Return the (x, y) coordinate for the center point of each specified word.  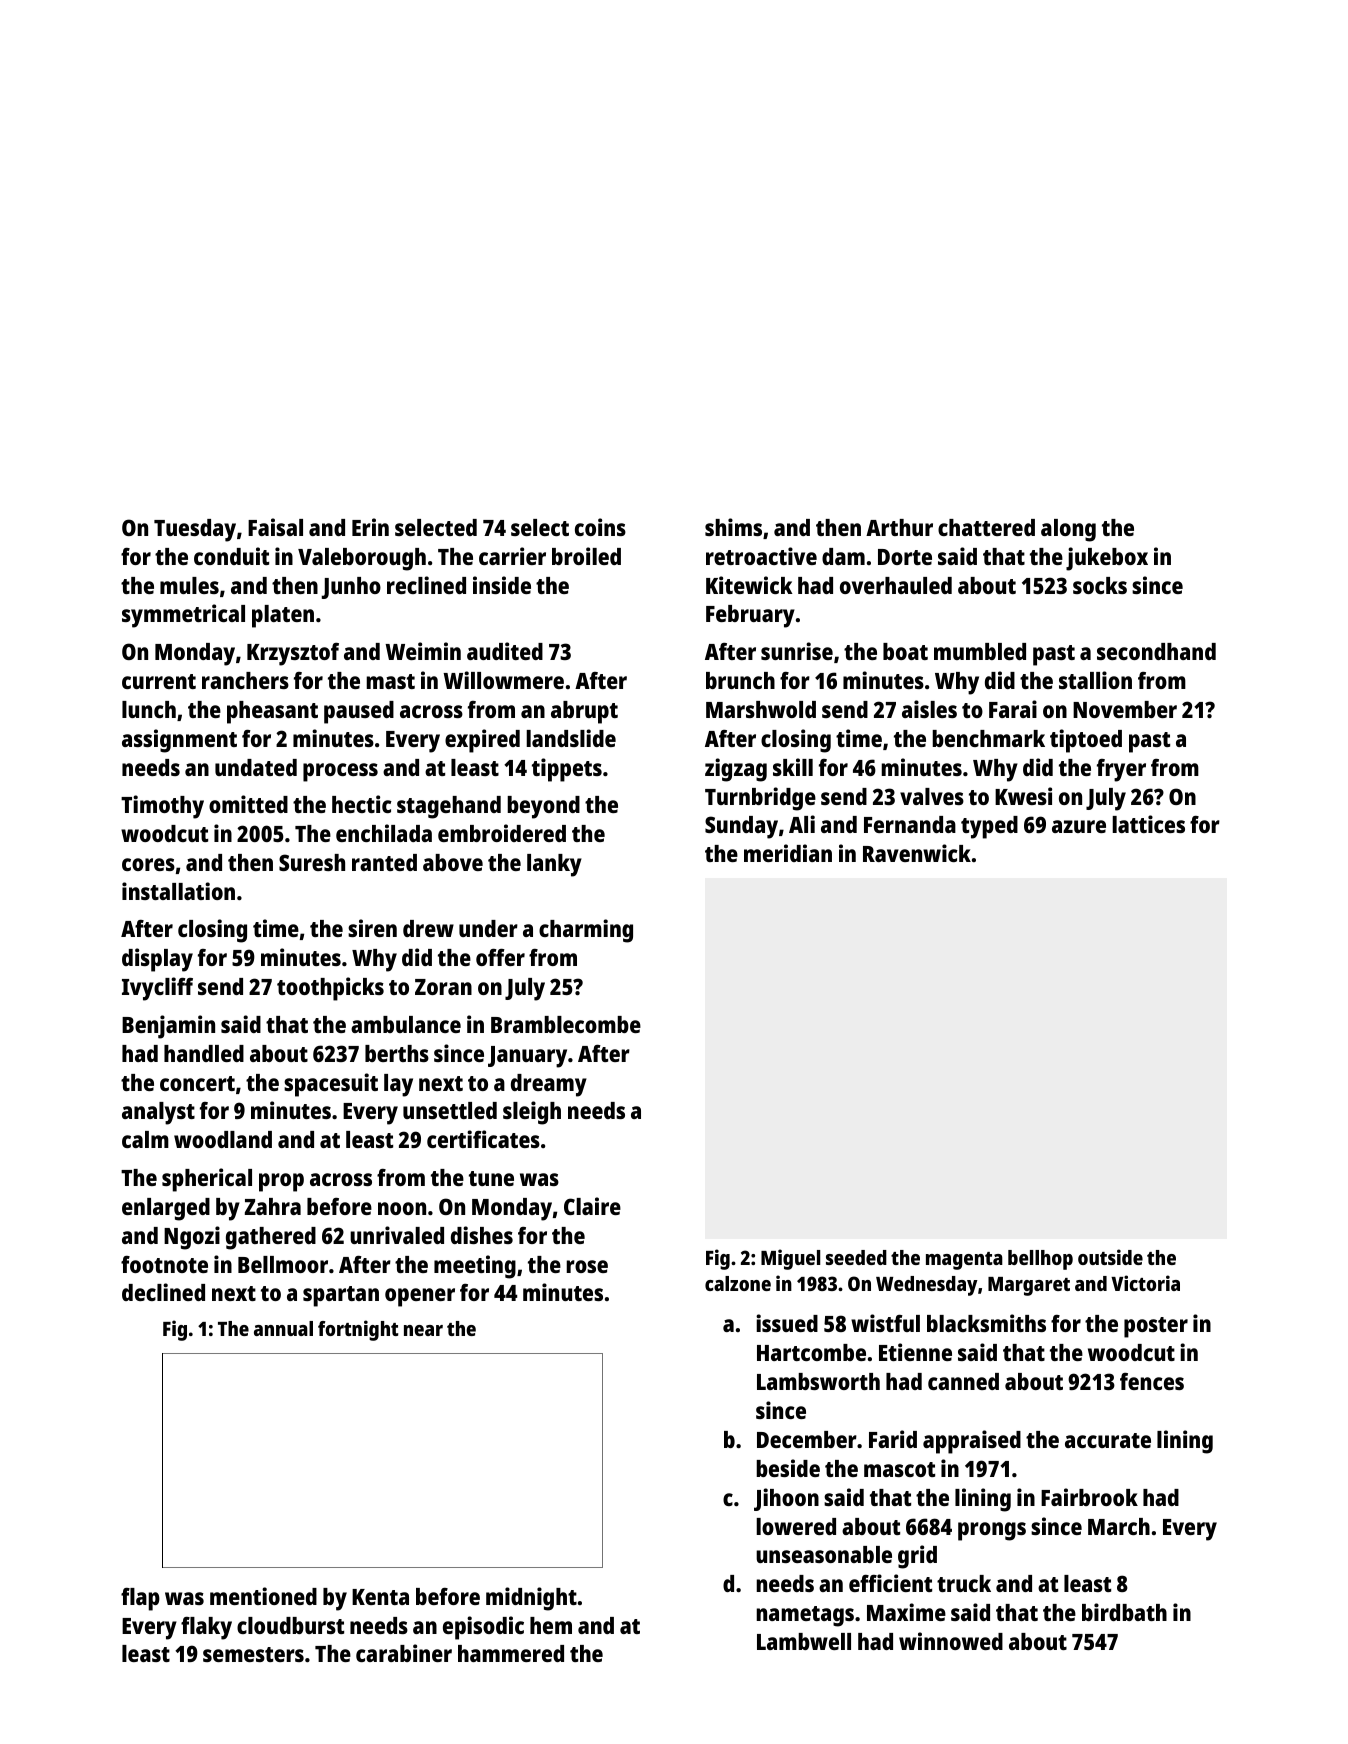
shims (733, 527)
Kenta (380, 1597)
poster (1156, 1327)
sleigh (532, 1113)
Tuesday (195, 530)
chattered (986, 527)
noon (402, 1208)
